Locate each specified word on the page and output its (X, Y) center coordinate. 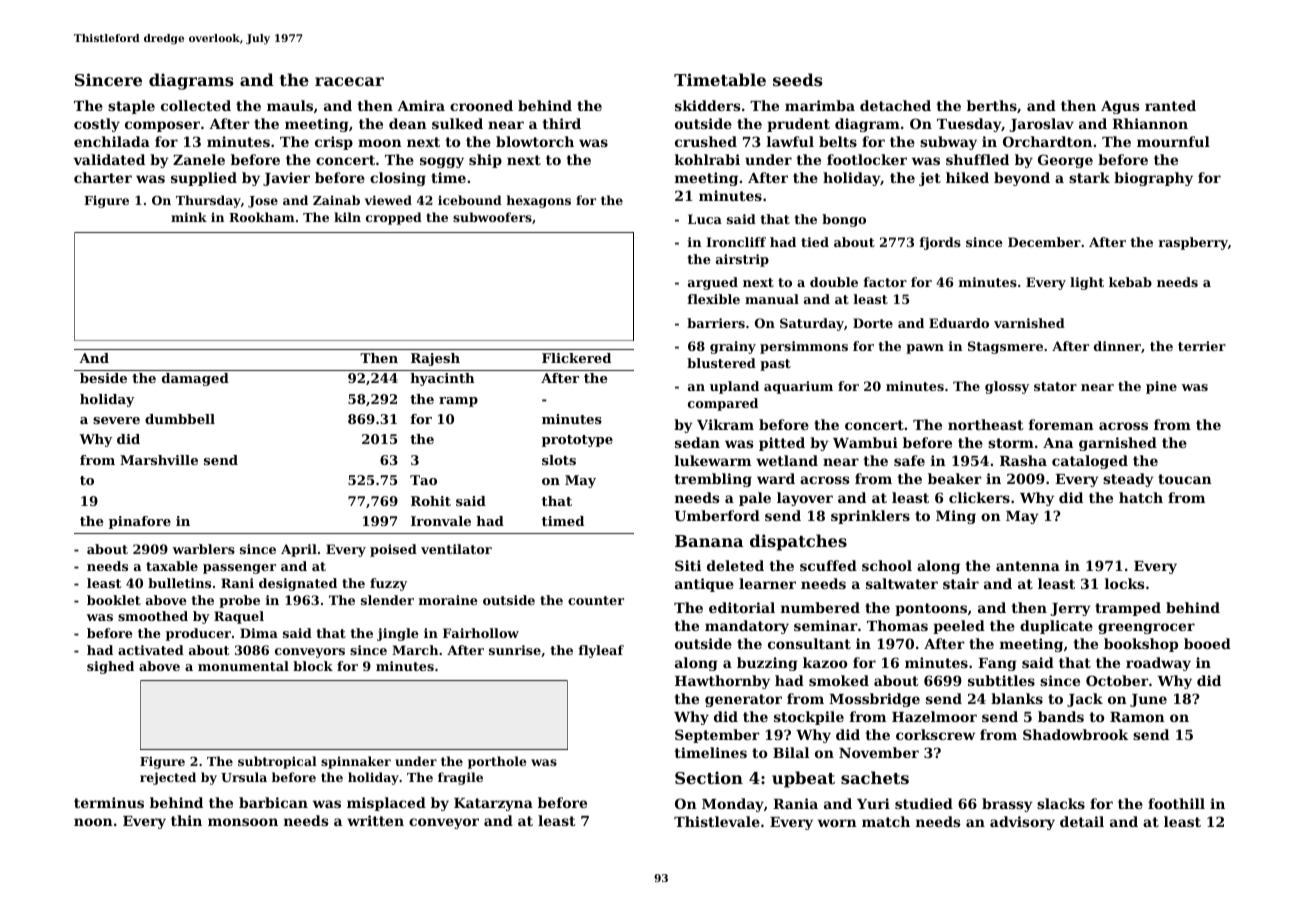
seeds (798, 79)
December (1044, 242)
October (1117, 680)
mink (189, 217)
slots (559, 460)
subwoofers (492, 217)
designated (298, 584)
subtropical (277, 762)
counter (596, 600)
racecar (349, 81)
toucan (1185, 479)
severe (116, 420)
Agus (1120, 107)
